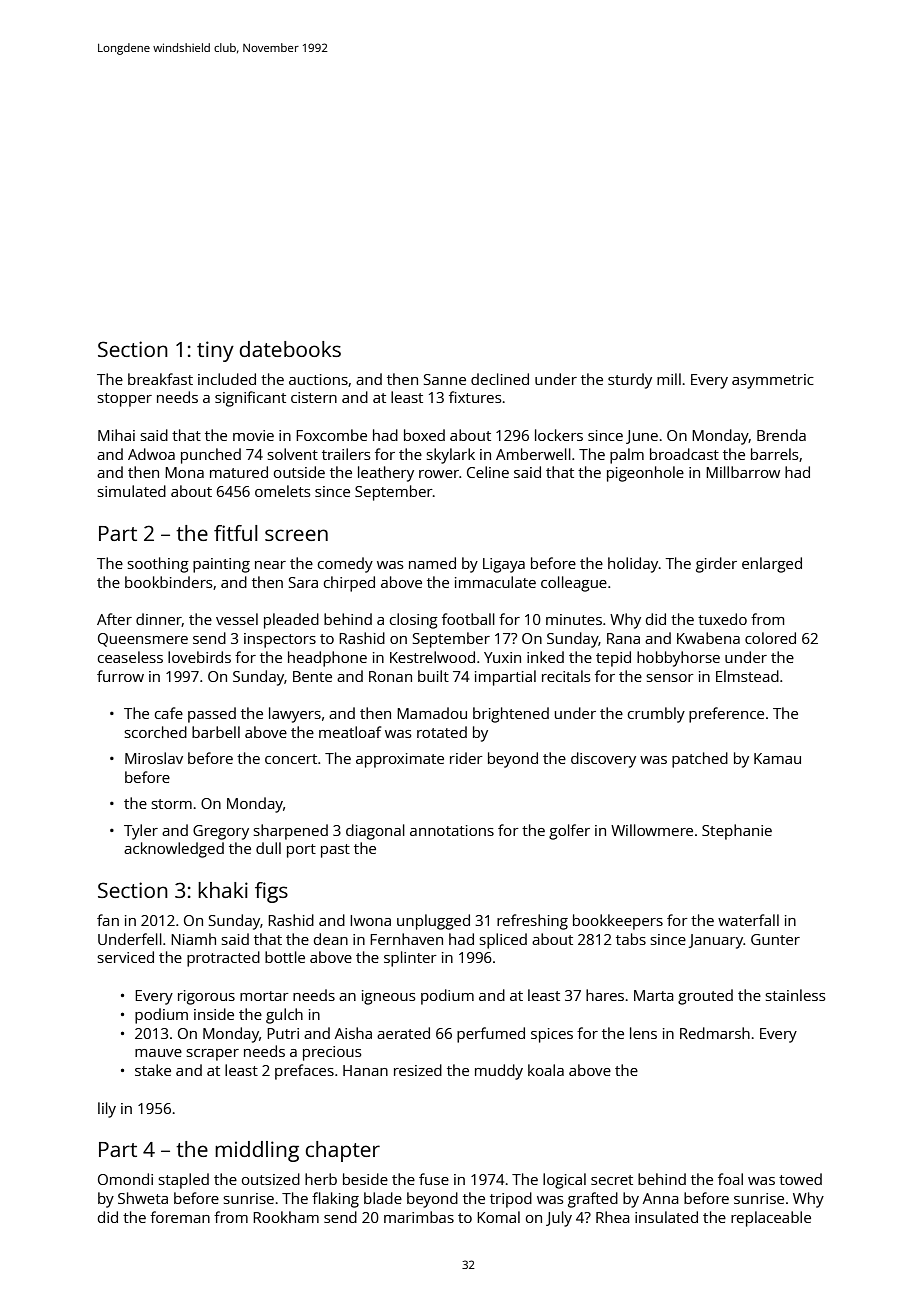  Describe the element at coordinates (777, 758) in the screenshot. I see `Kamau` at that location.
